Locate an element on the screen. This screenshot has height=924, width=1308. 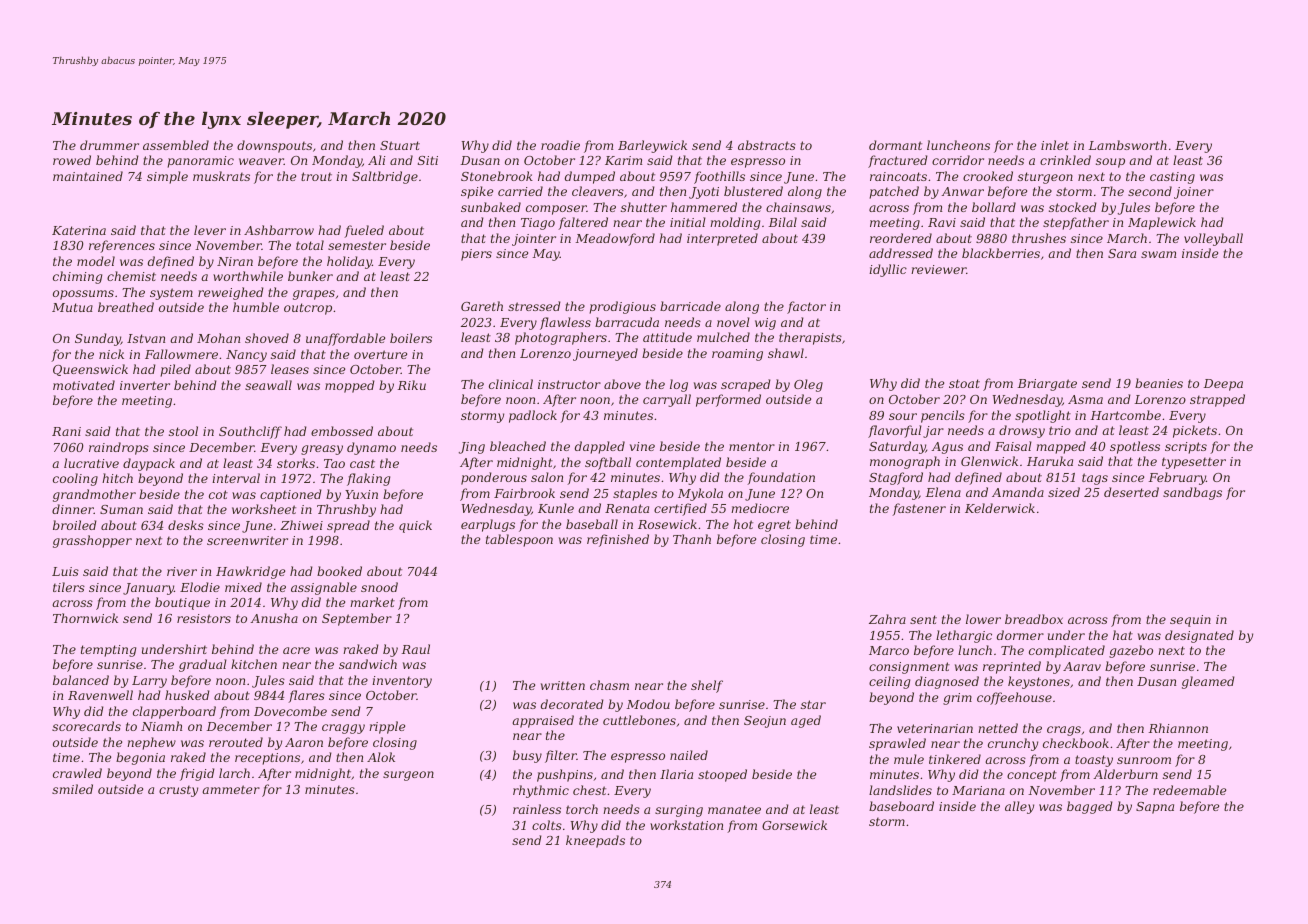
Nancy is located at coordinates (246, 356).
